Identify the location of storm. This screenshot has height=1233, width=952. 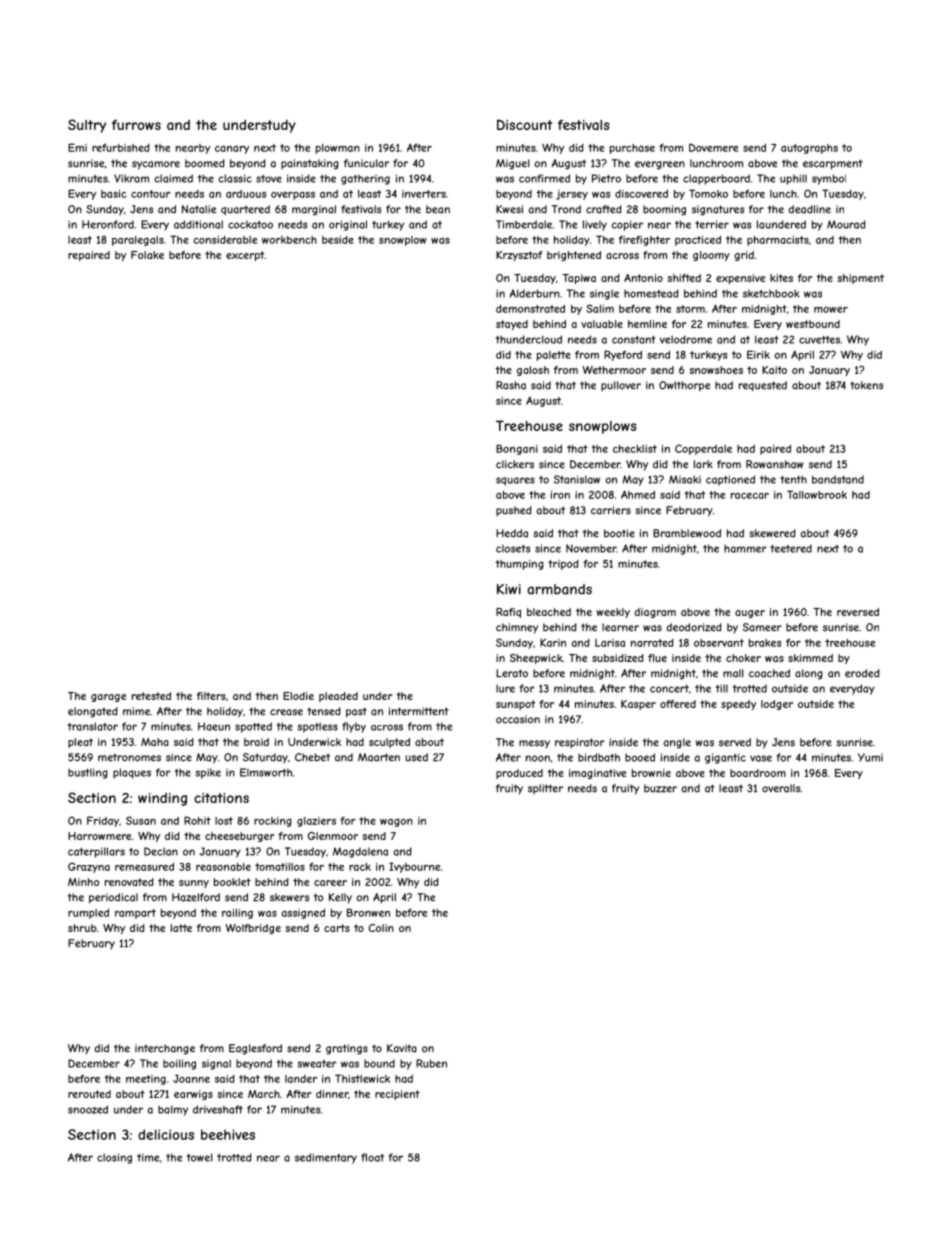
(690, 309).
